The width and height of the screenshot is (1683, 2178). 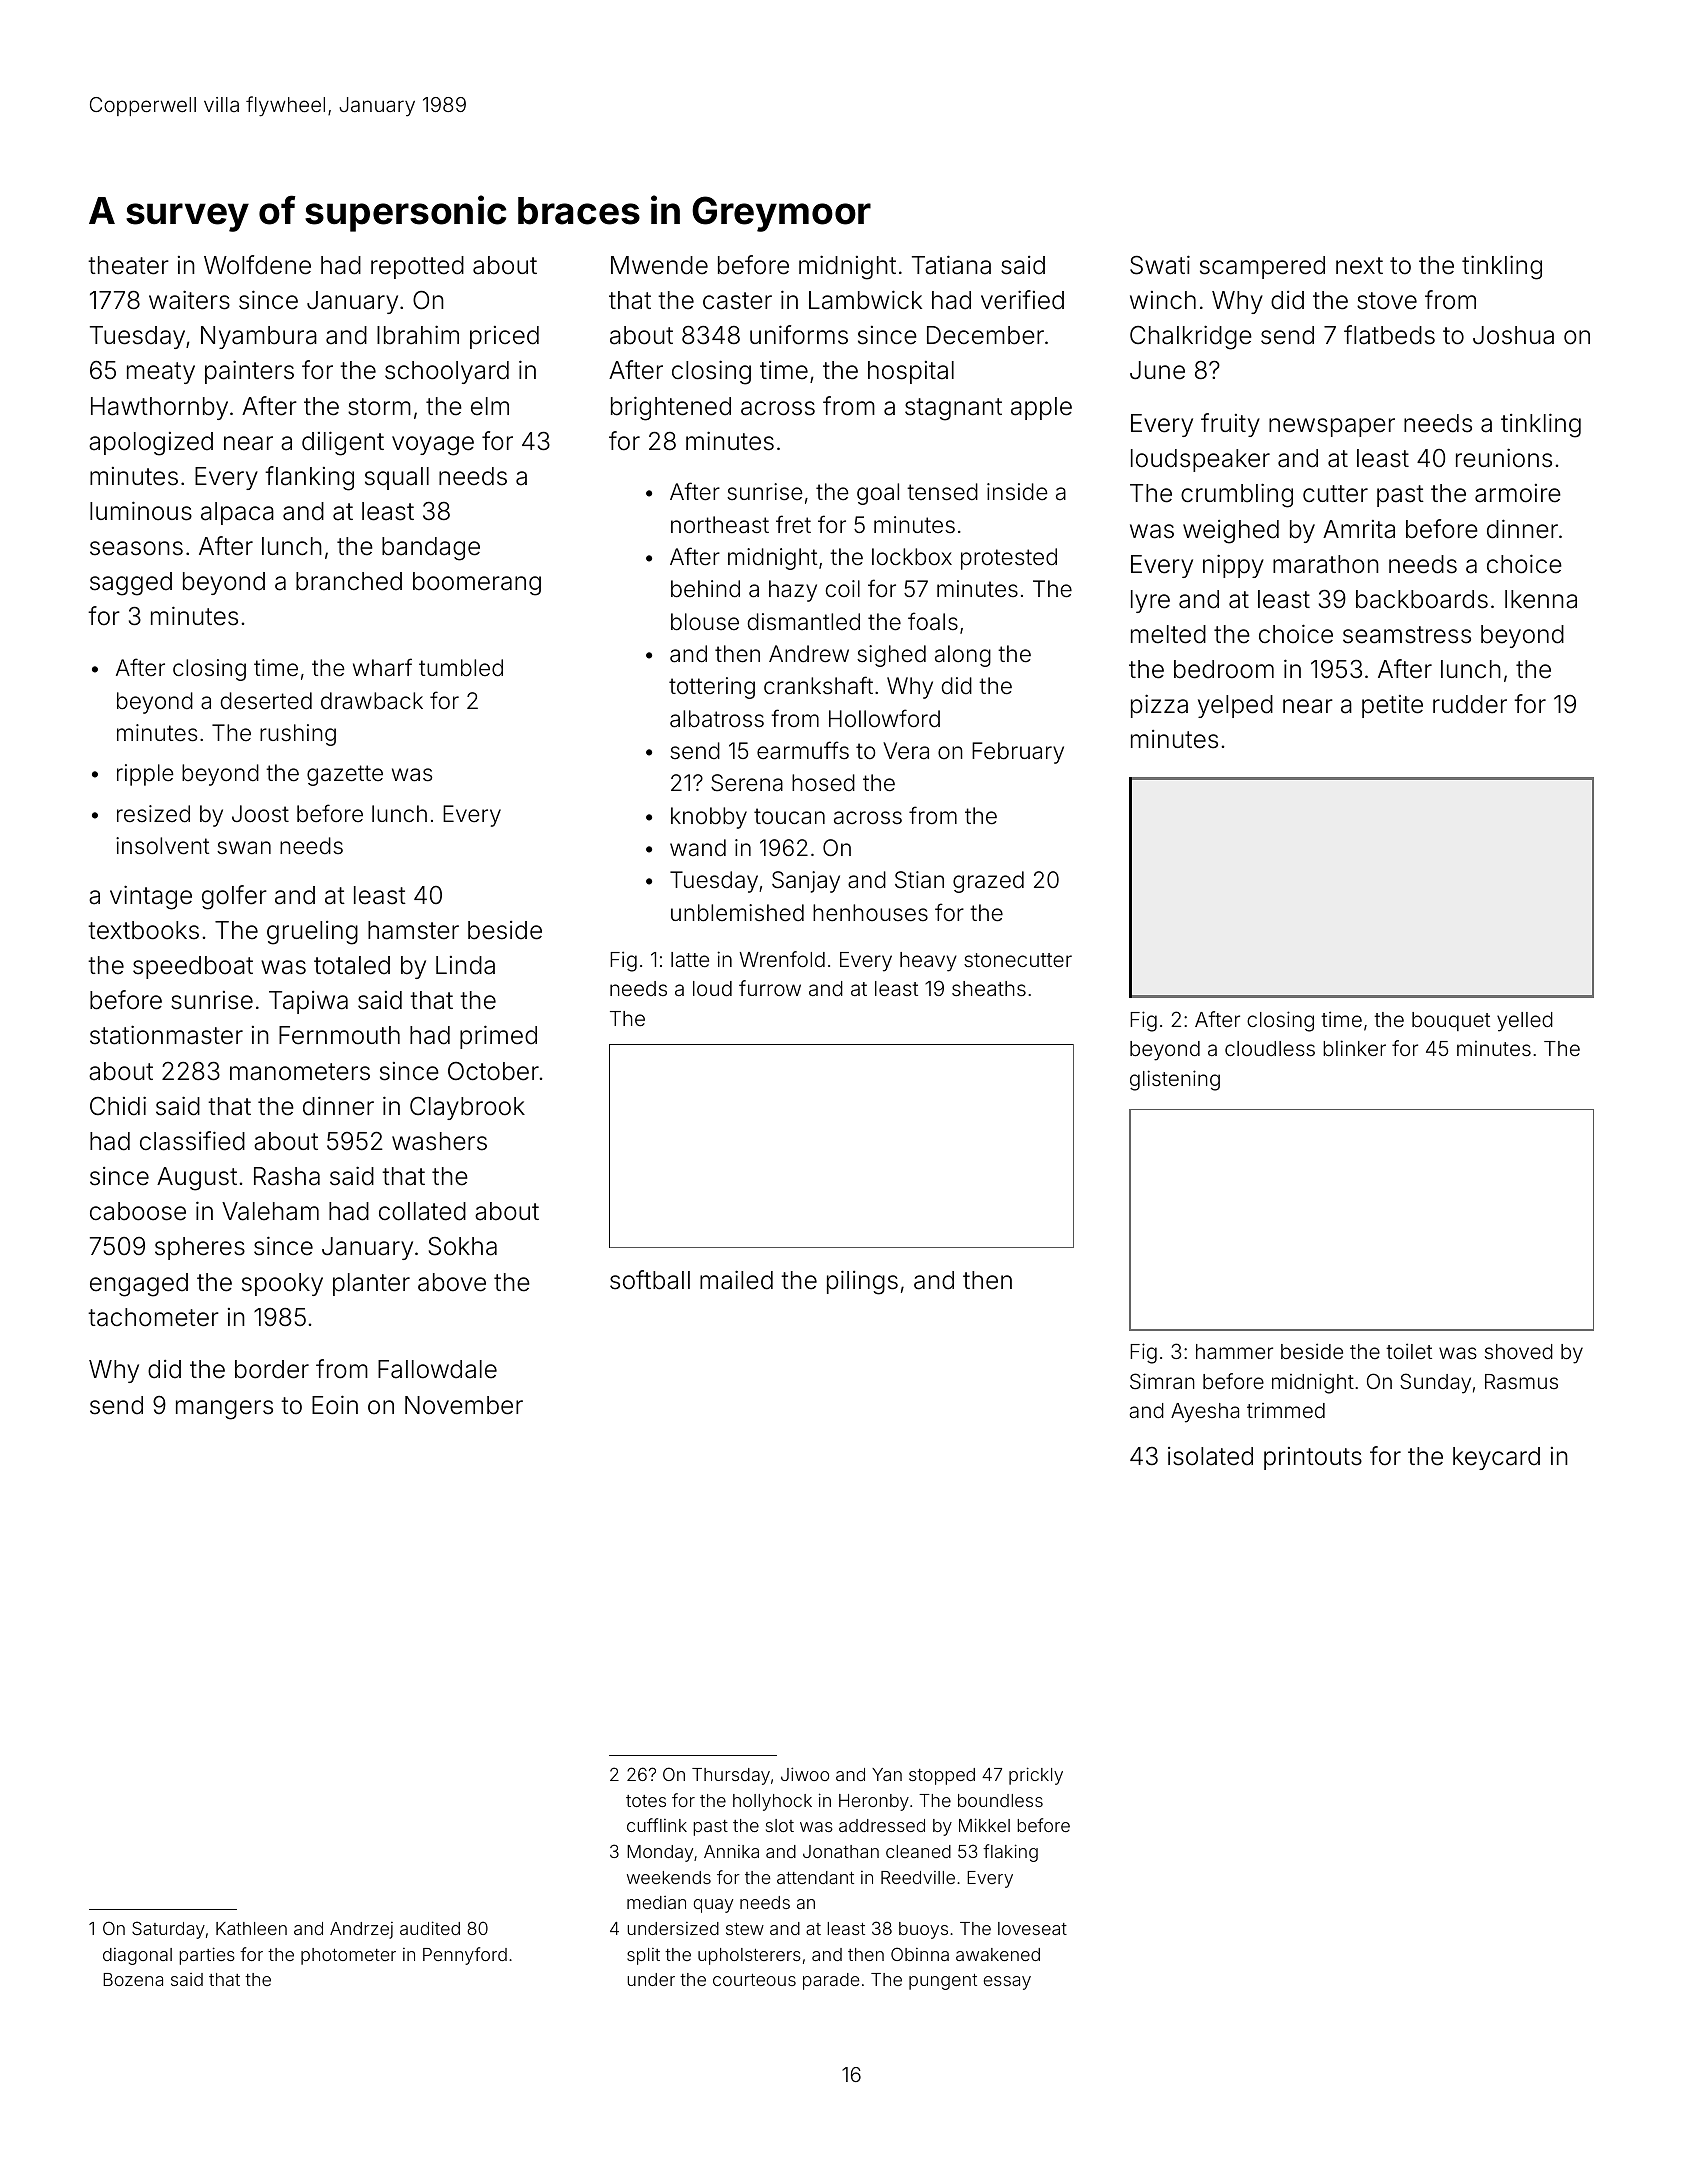 I want to click on Stian, so click(x=919, y=880).
